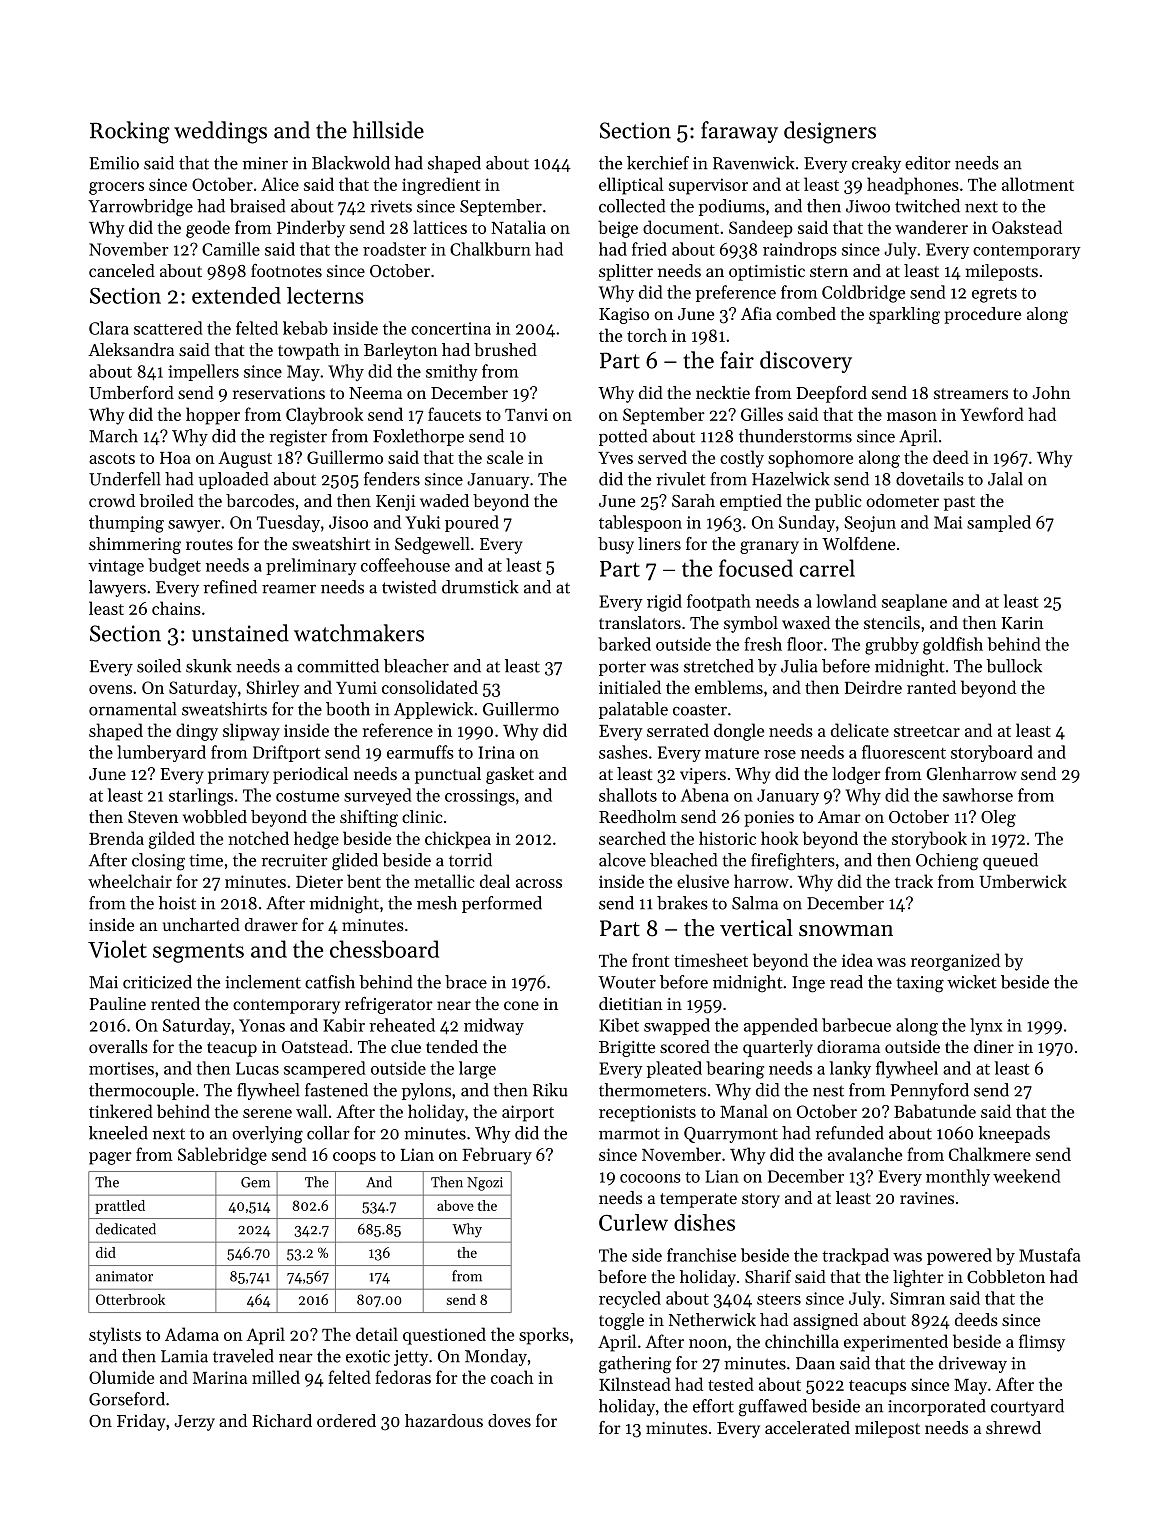  Describe the element at coordinates (220, 132) in the document. I see `weddings` at that location.
